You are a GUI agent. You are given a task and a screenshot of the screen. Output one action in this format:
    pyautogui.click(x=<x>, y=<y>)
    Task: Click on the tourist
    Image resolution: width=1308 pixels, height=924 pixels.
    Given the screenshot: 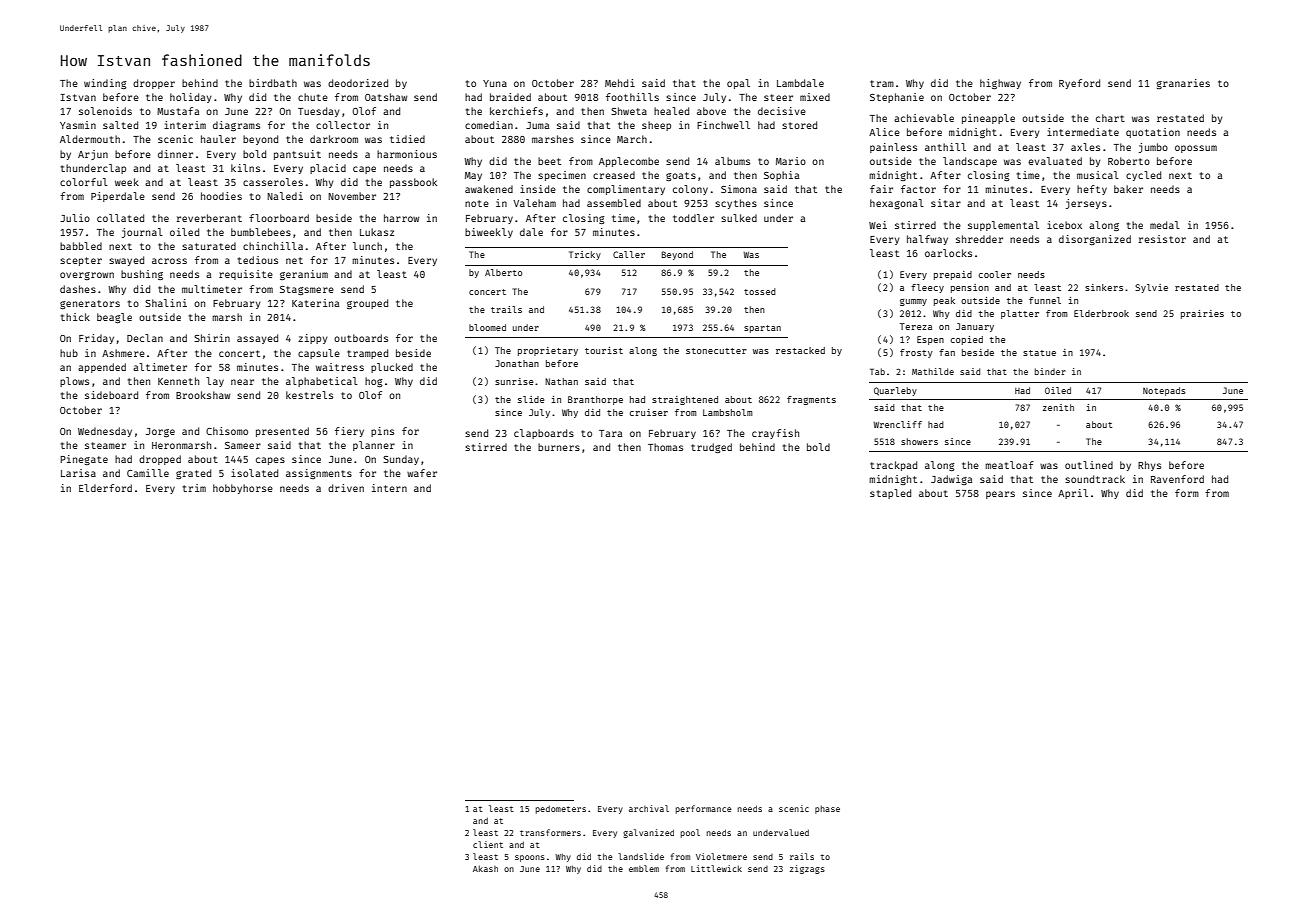 What is the action you would take?
    pyautogui.click(x=604, y=350)
